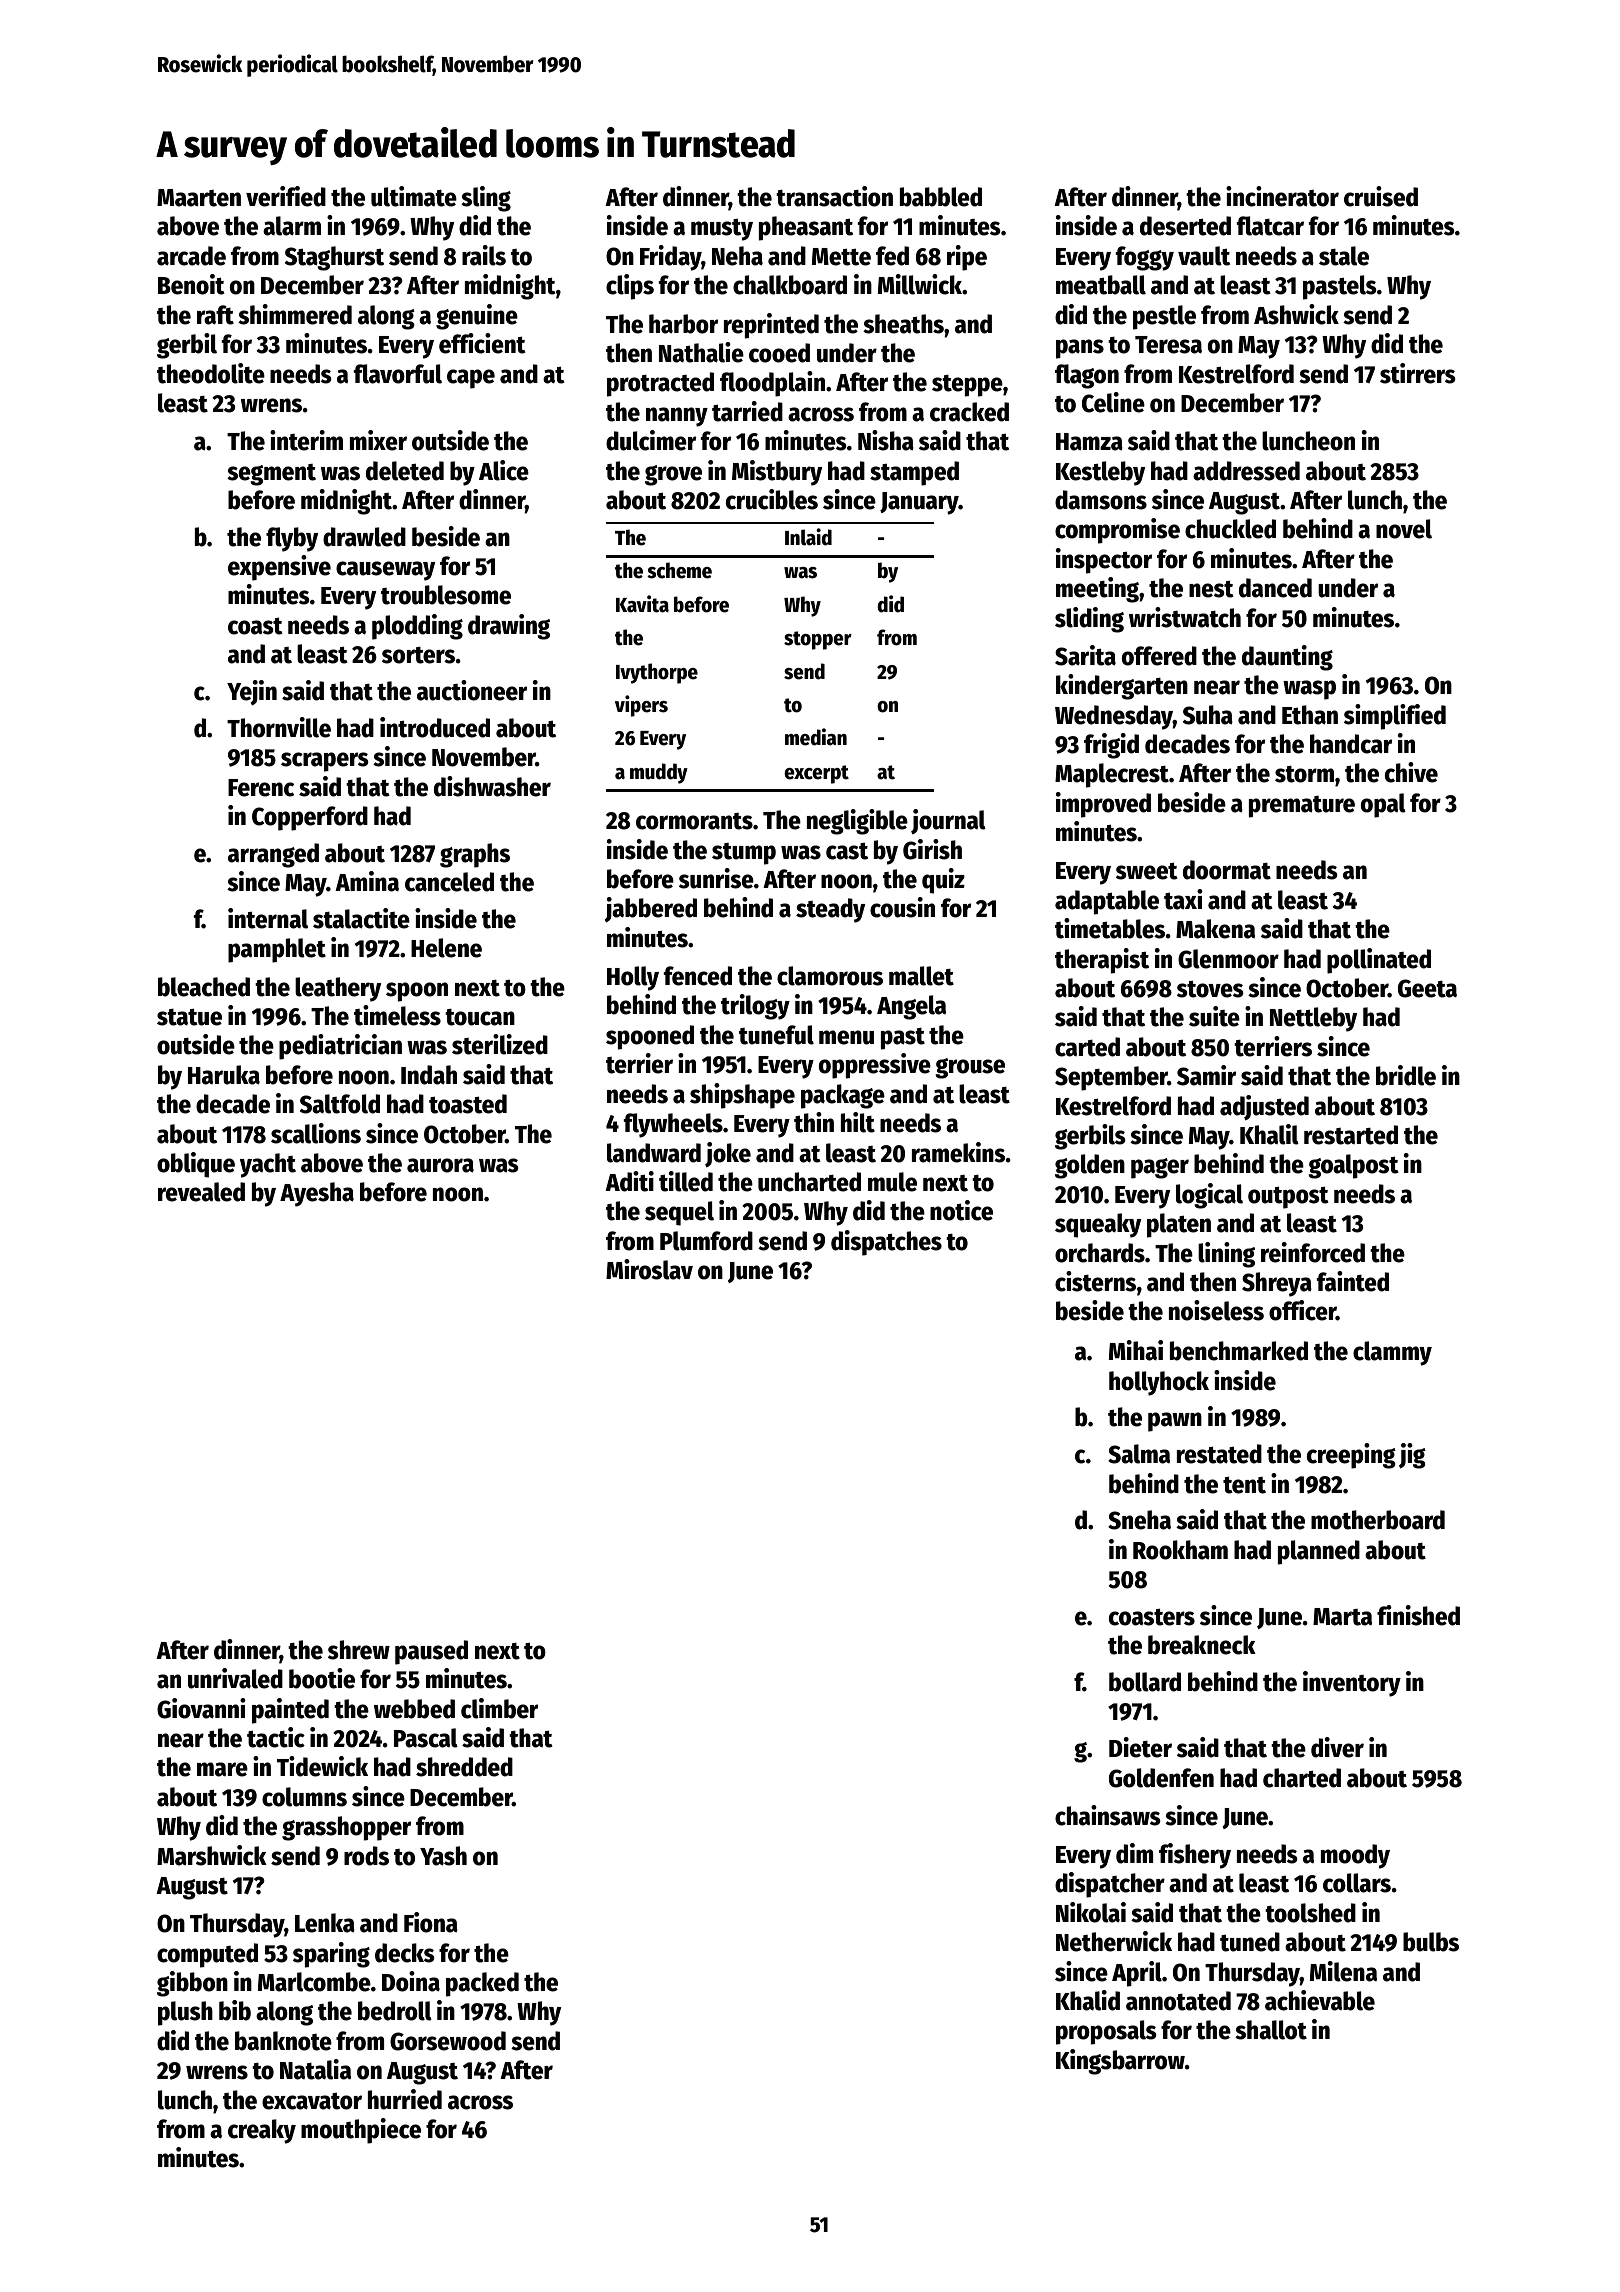 The image size is (1620, 2292). I want to click on Plumford, so click(706, 1241).
